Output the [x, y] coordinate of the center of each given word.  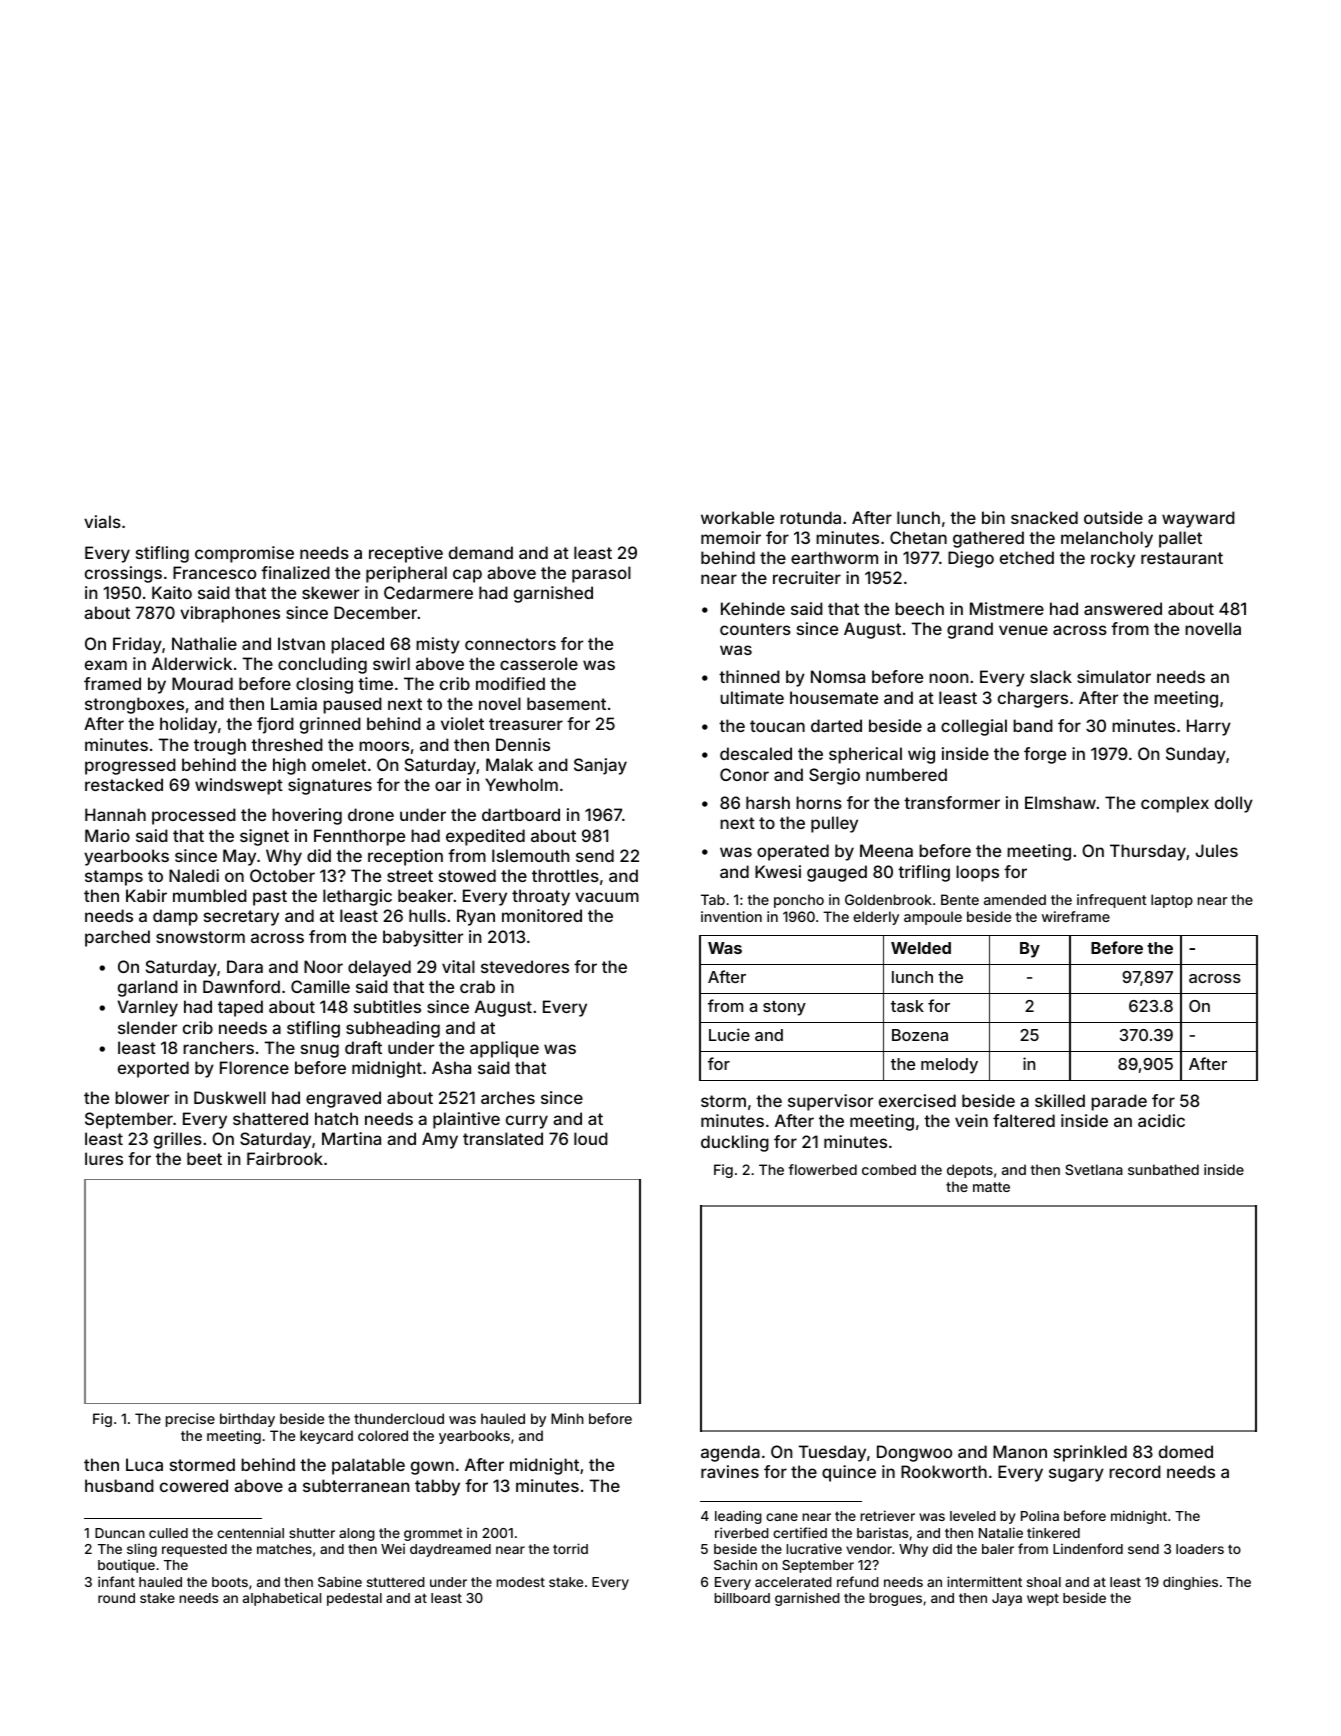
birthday [247, 1420]
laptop [1172, 901]
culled [168, 1533]
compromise [244, 554]
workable [737, 517]
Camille [320, 986]
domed [1186, 1451]
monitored [542, 915]
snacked [1044, 517]
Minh [567, 1418]
